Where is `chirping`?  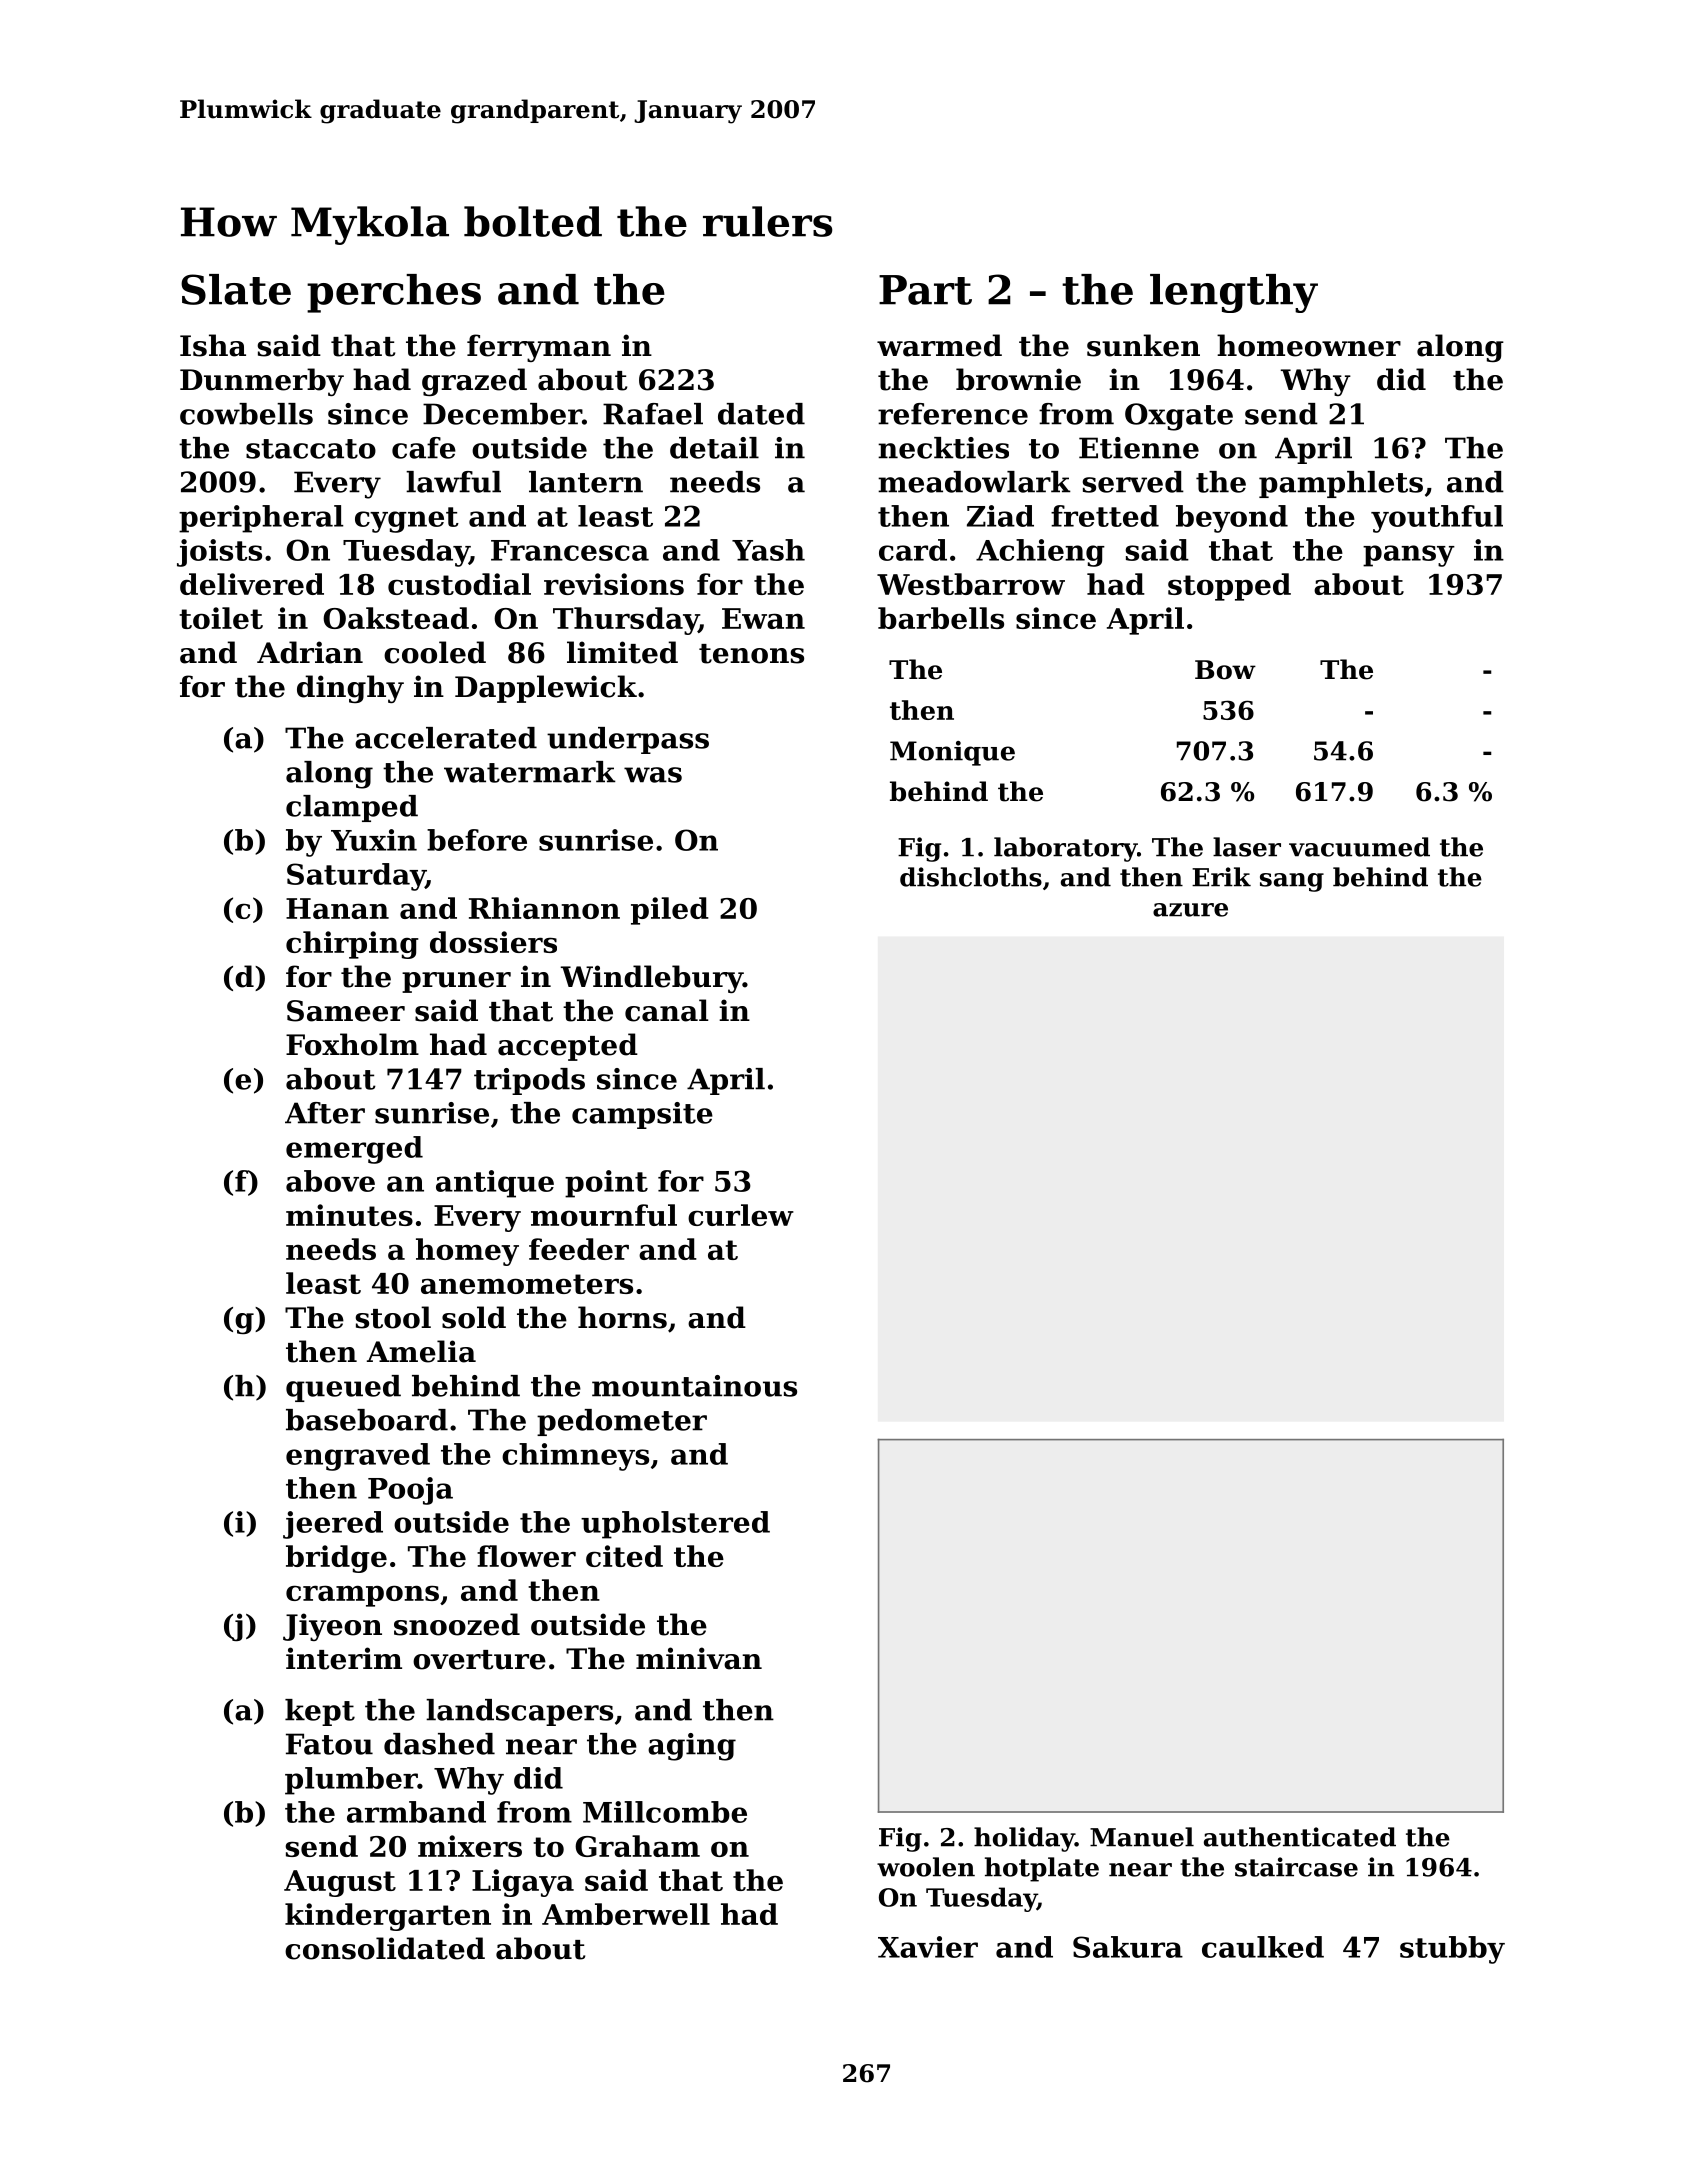
chirping is located at coordinates (352, 945).
